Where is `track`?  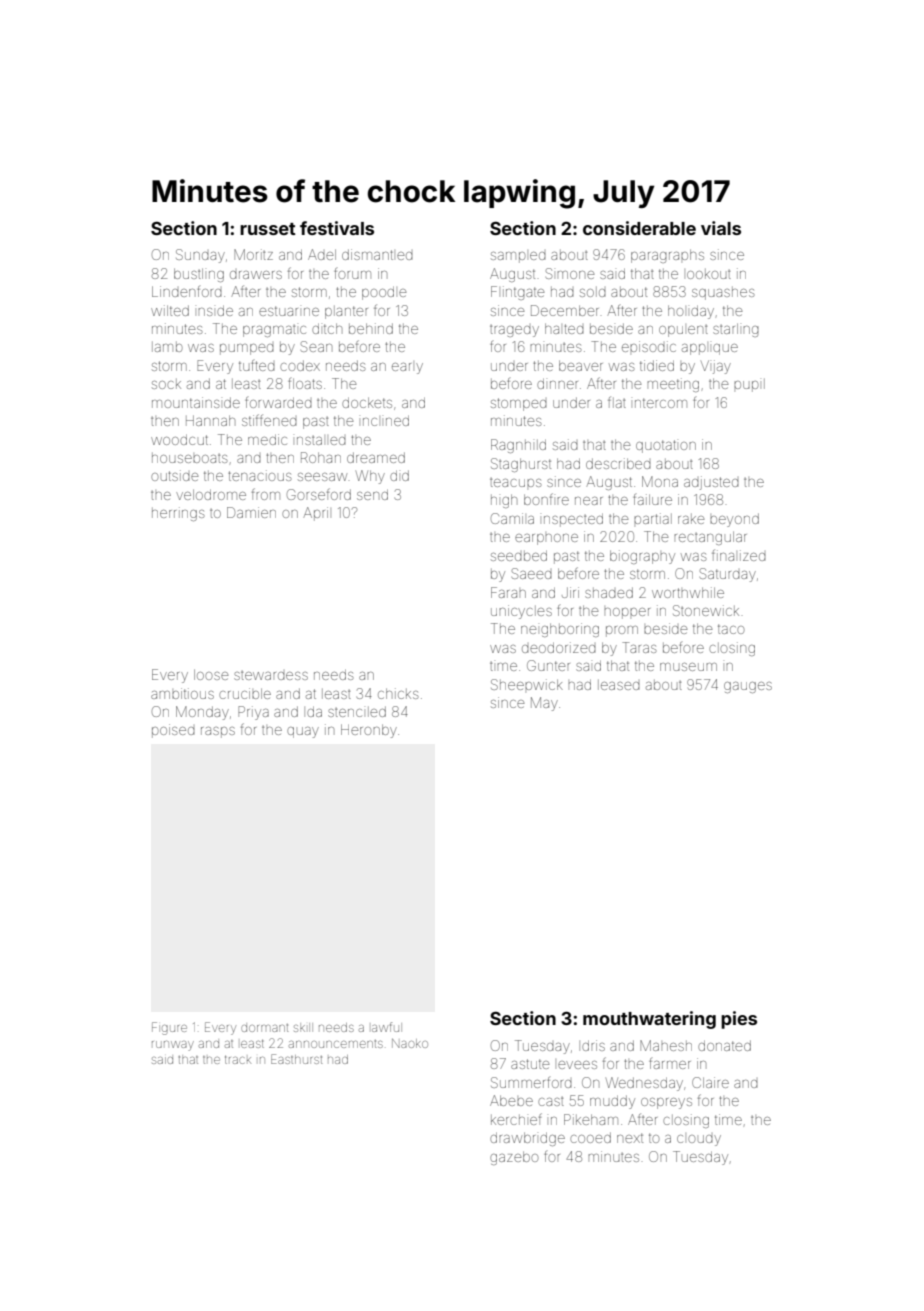
track is located at coordinates (238, 1060).
